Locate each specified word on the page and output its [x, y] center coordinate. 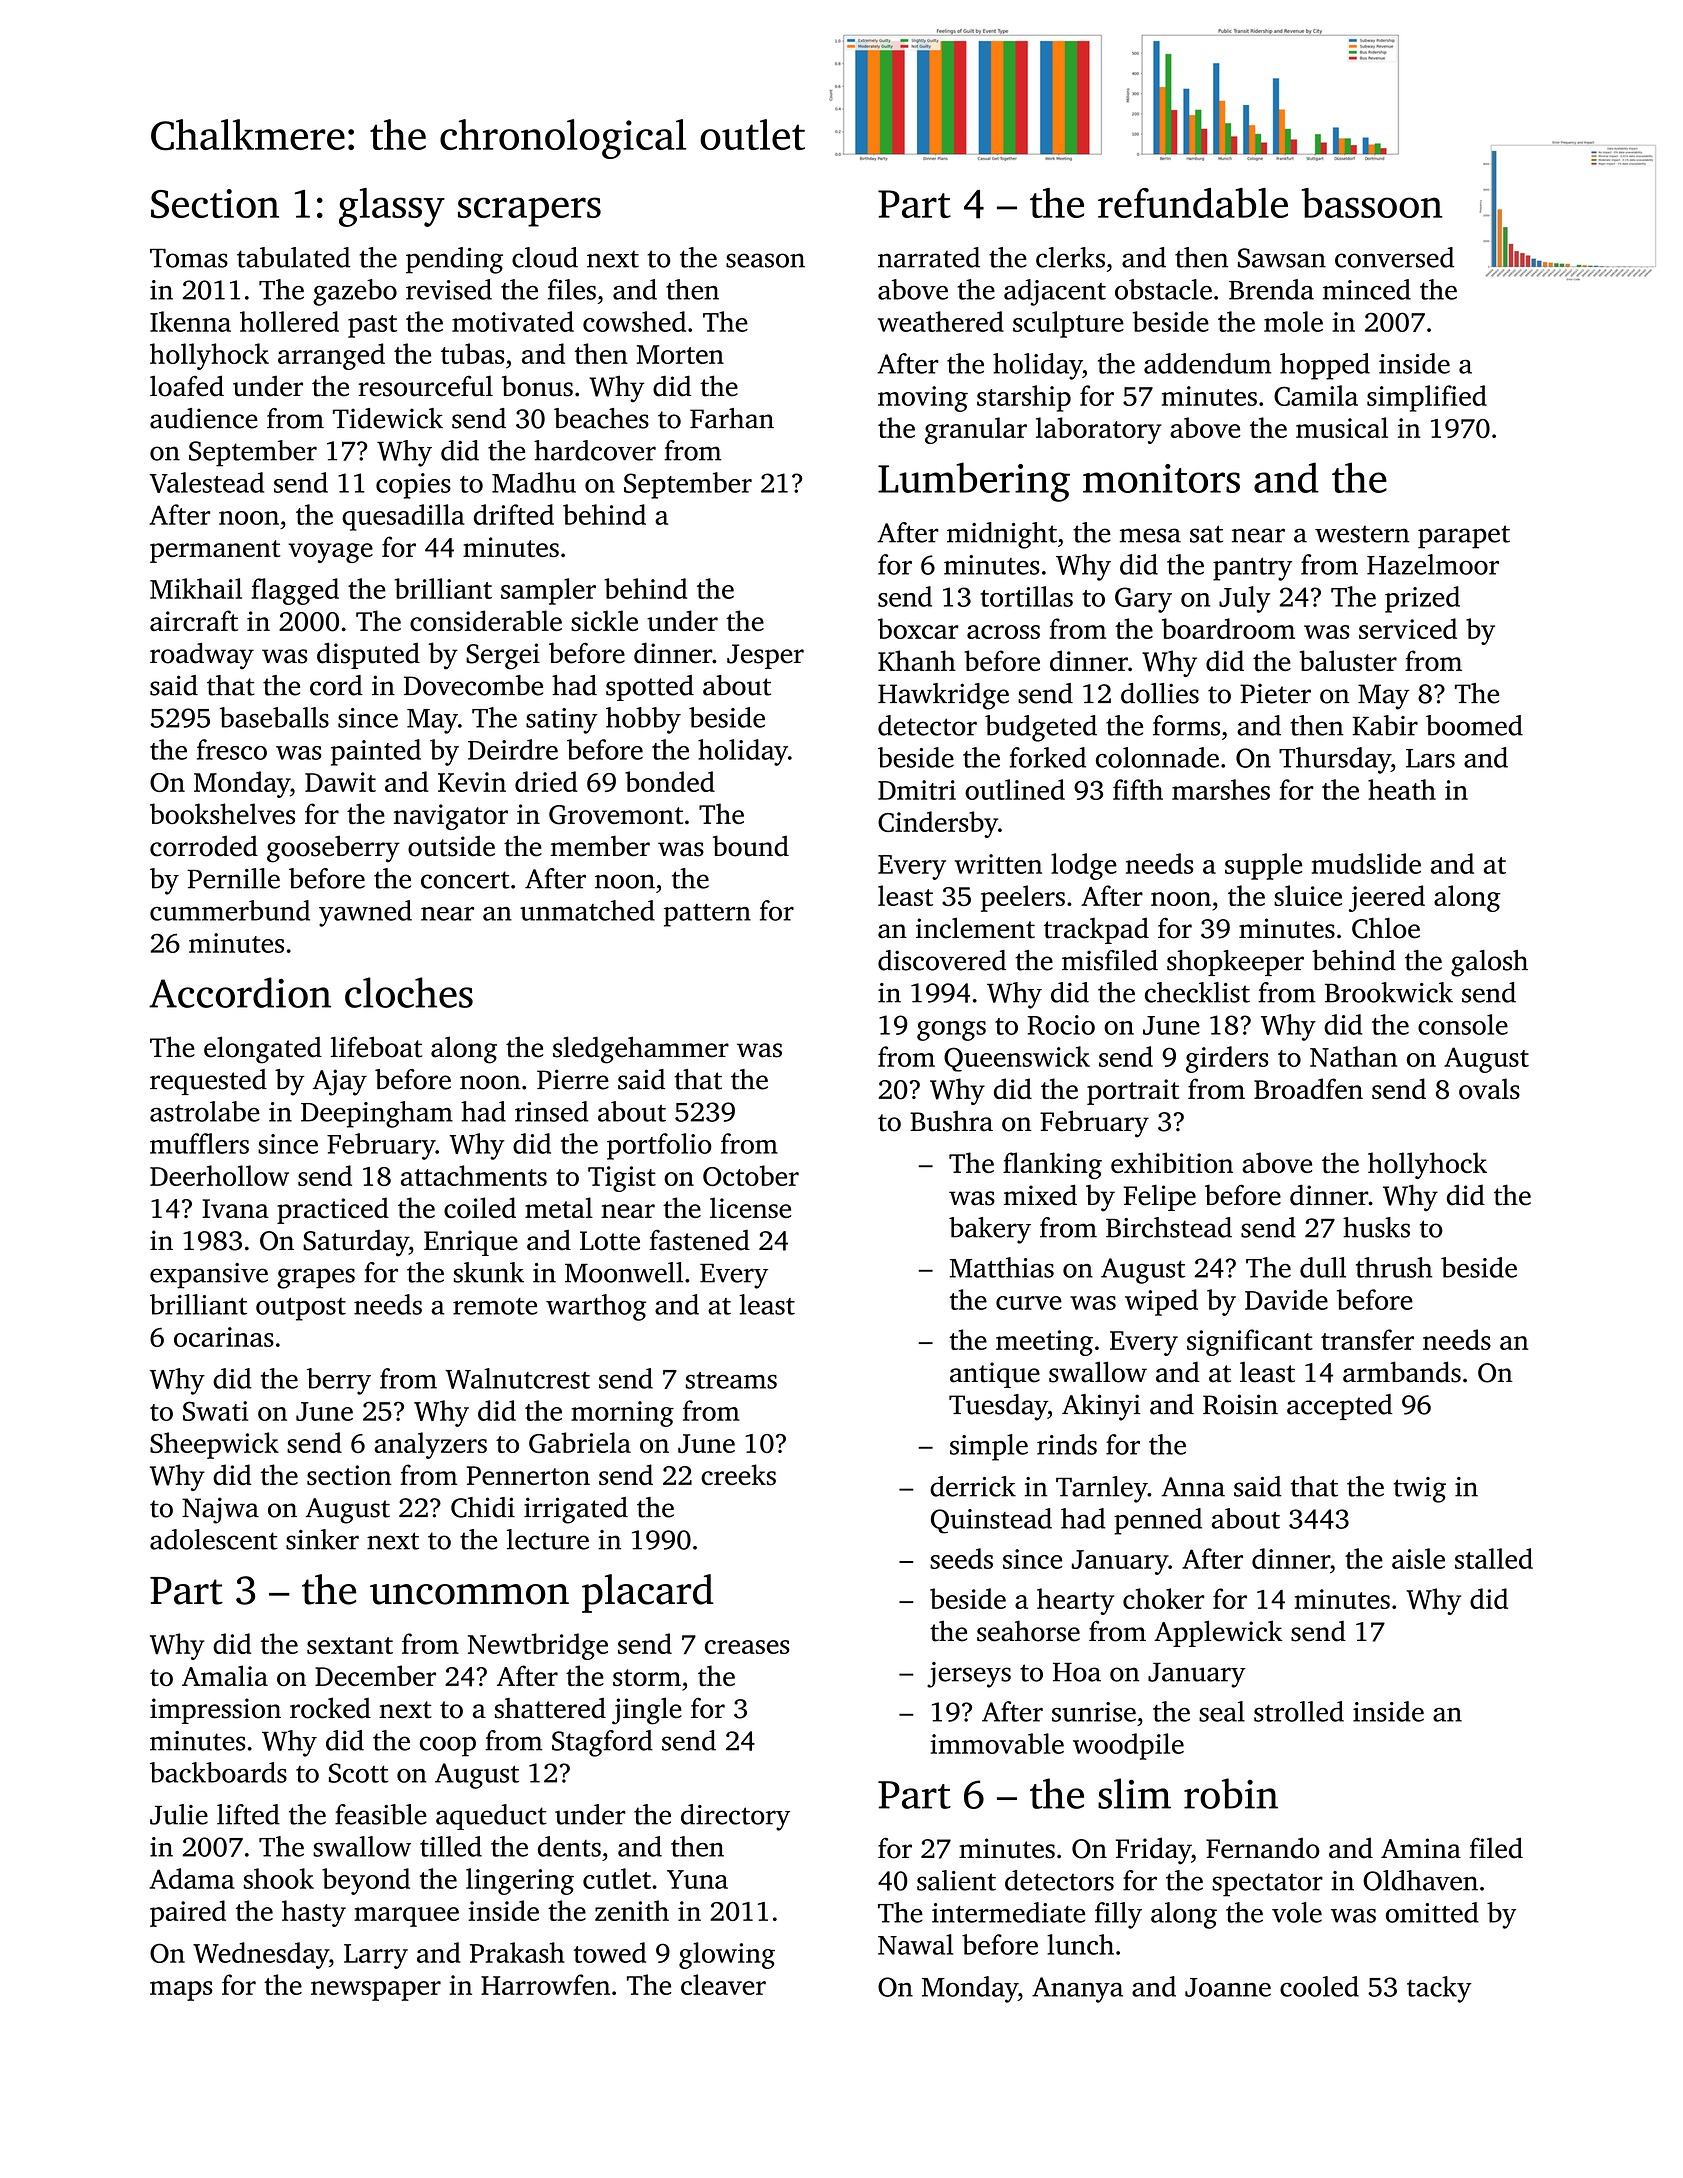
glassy [392, 207]
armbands [1402, 1372]
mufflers [199, 1143]
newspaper [376, 1991]
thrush [1394, 1267]
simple [989, 1447]
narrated [929, 257]
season [765, 260]
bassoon [1372, 203]
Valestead [207, 482]
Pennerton [528, 1475]
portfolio [659, 1146]
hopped [1325, 366]
